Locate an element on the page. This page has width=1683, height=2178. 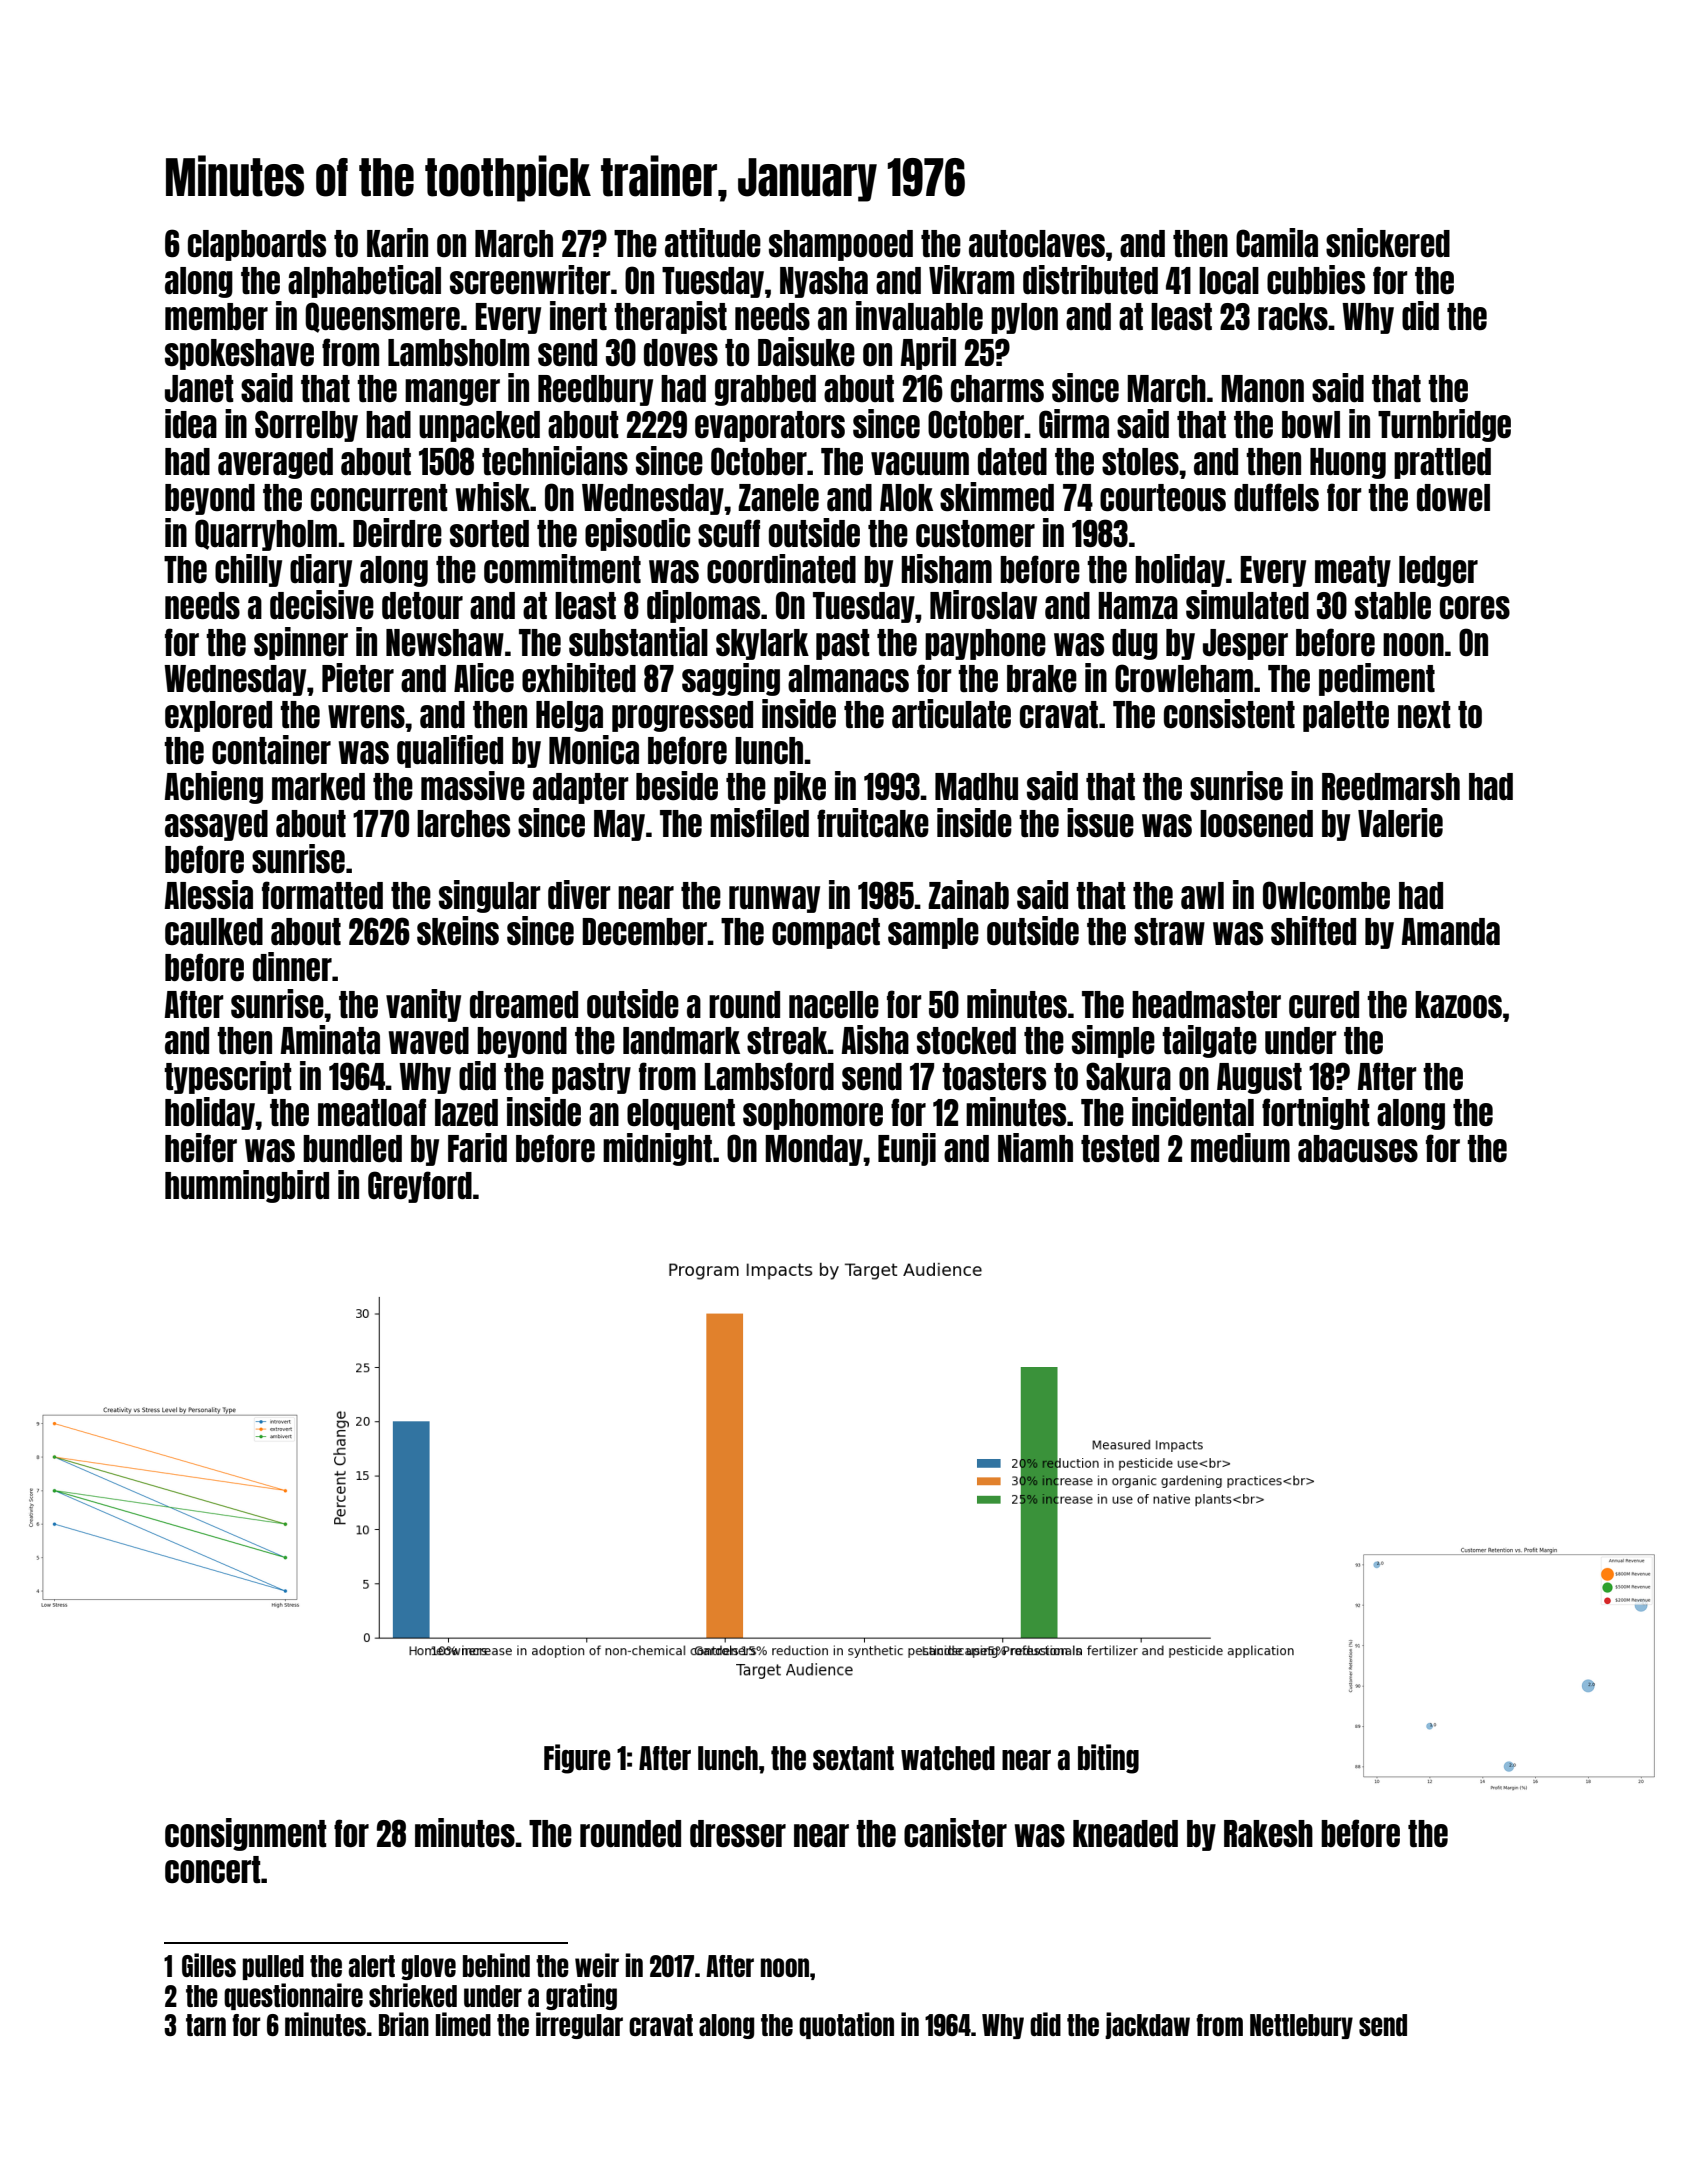
Camila is located at coordinates (1277, 242).
